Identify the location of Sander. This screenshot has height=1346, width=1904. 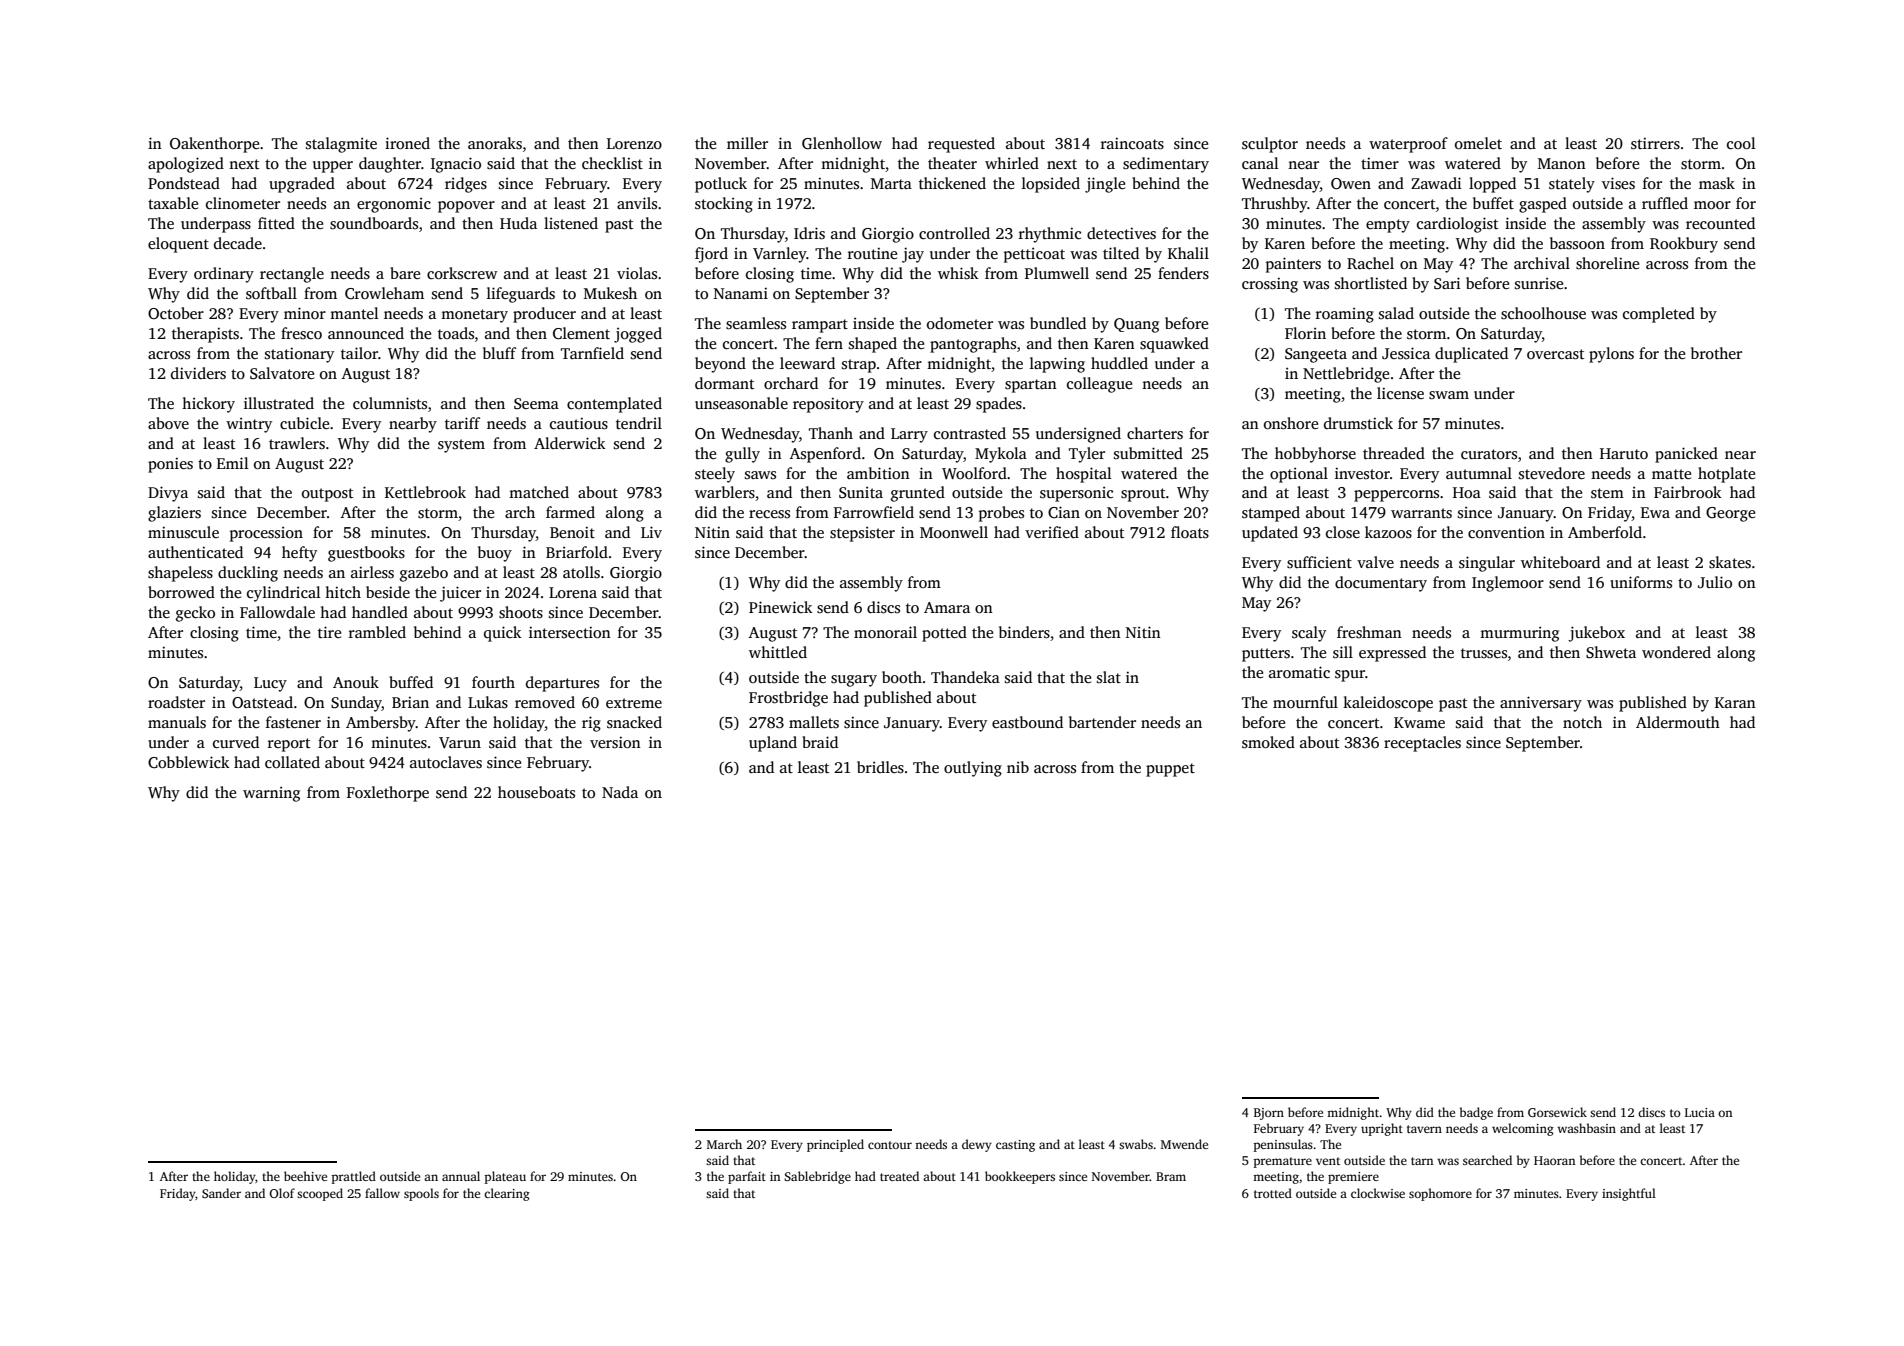
(221, 1193).
